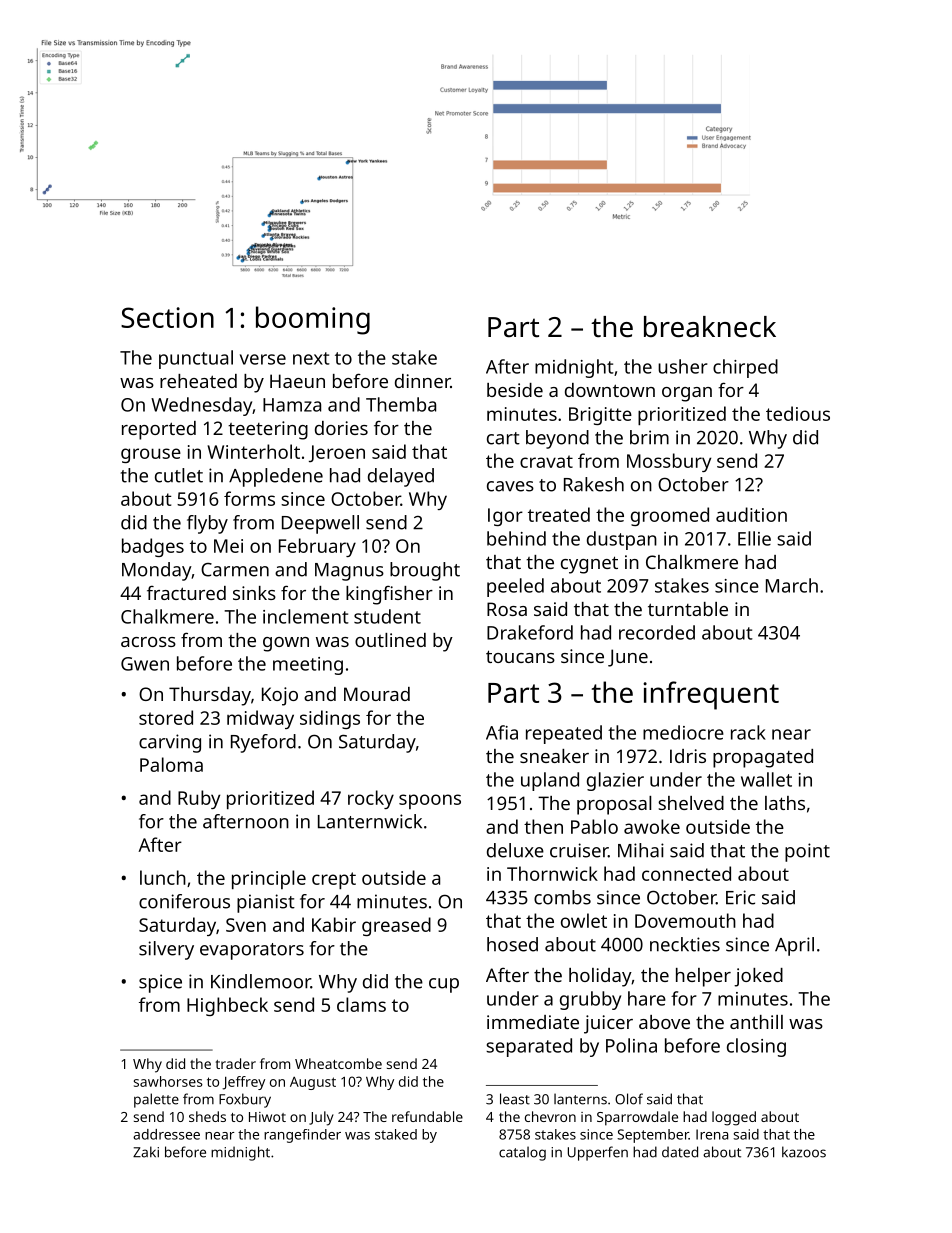 Image resolution: width=952 pixels, height=1233 pixels. What do you see at coordinates (711, 695) in the image?
I see `infrequent` at bounding box center [711, 695].
